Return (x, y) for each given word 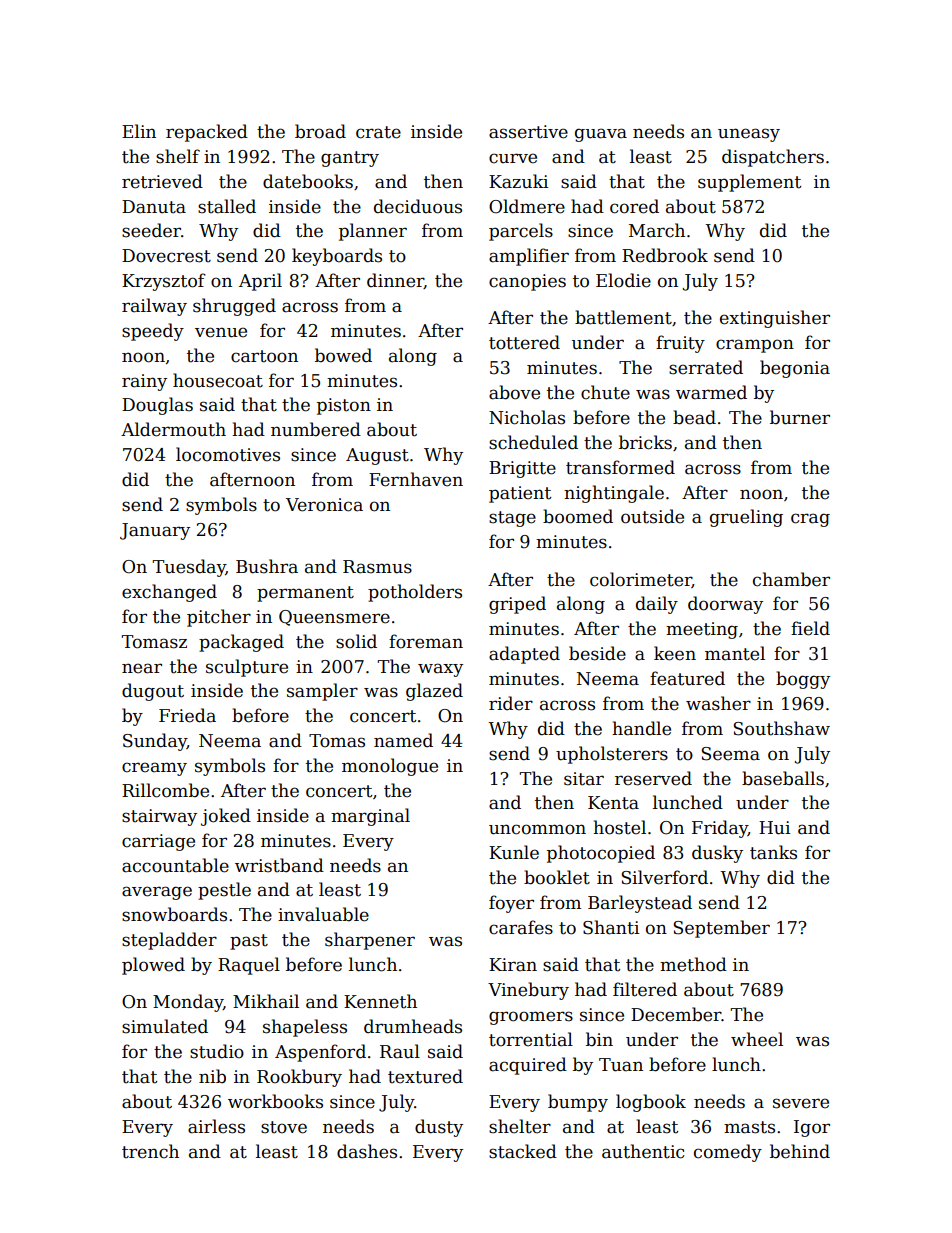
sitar (584, 779)
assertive (528, 132)
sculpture (247, 668)
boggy (803, 680)
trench (150, 1151)
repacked (207, 133)
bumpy (578, 1103)
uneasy (749, 135)
